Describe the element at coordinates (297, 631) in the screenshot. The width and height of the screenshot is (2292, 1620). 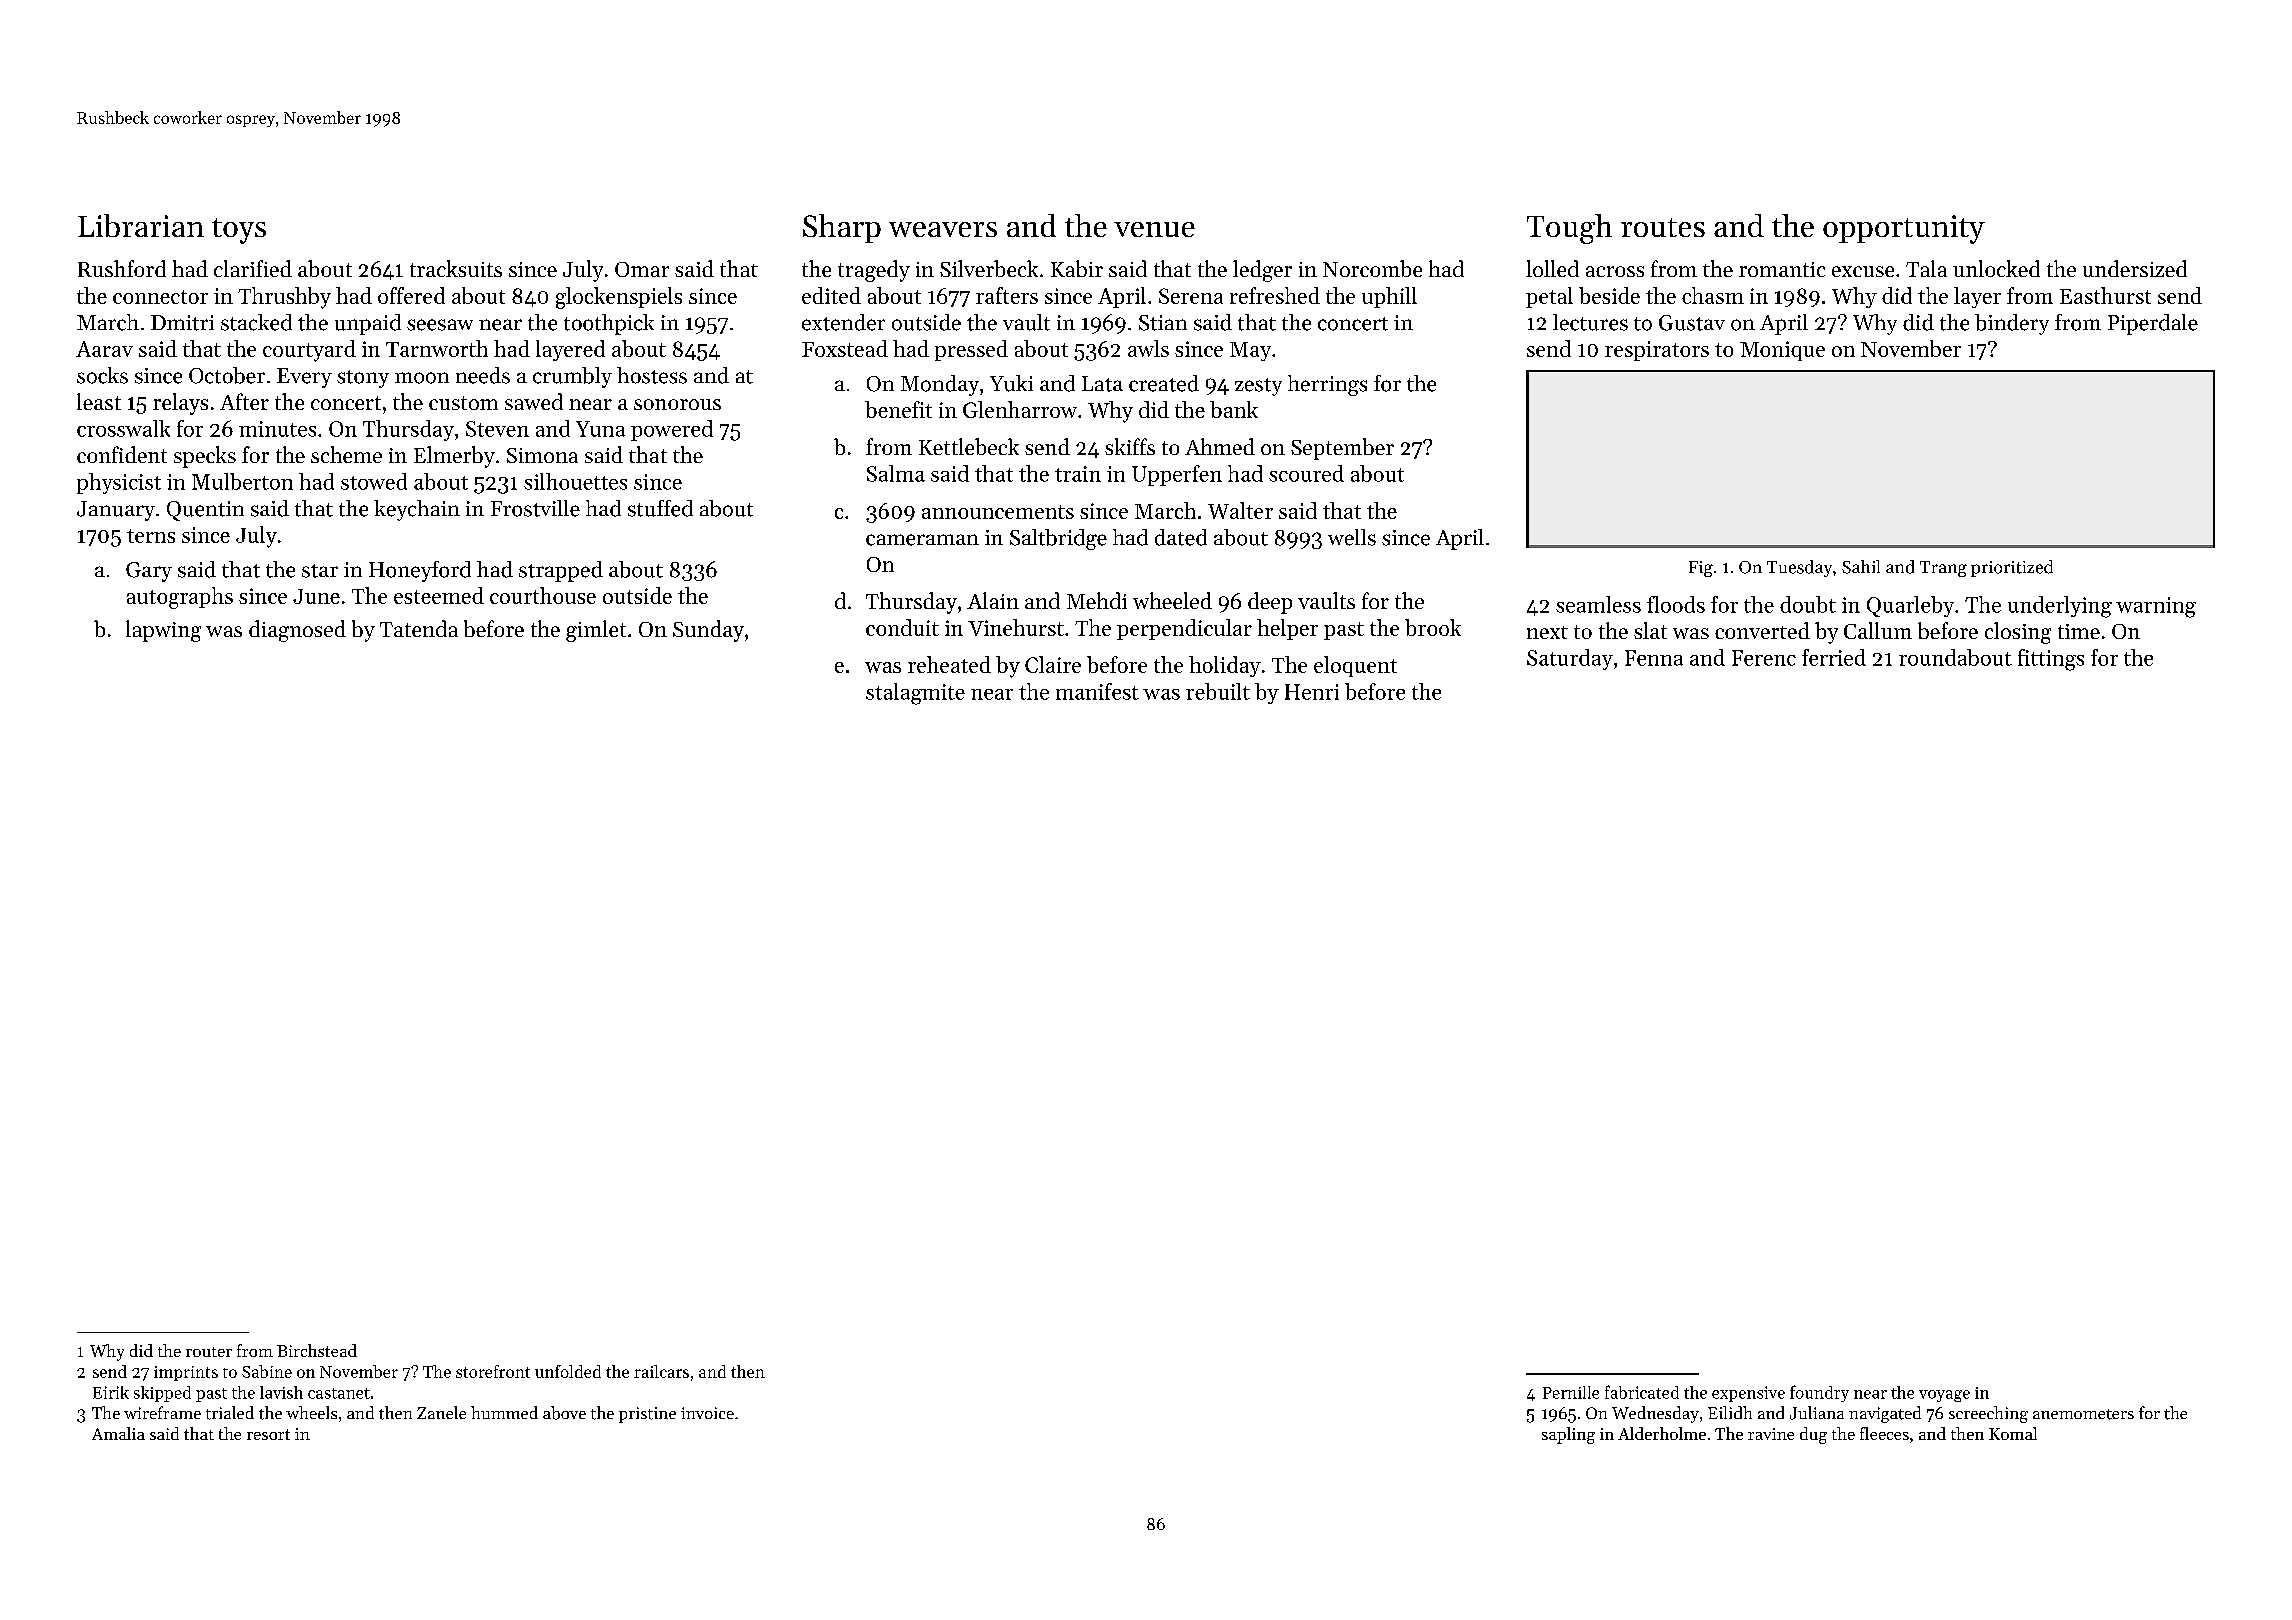
I see `diagnosed` at that location.
